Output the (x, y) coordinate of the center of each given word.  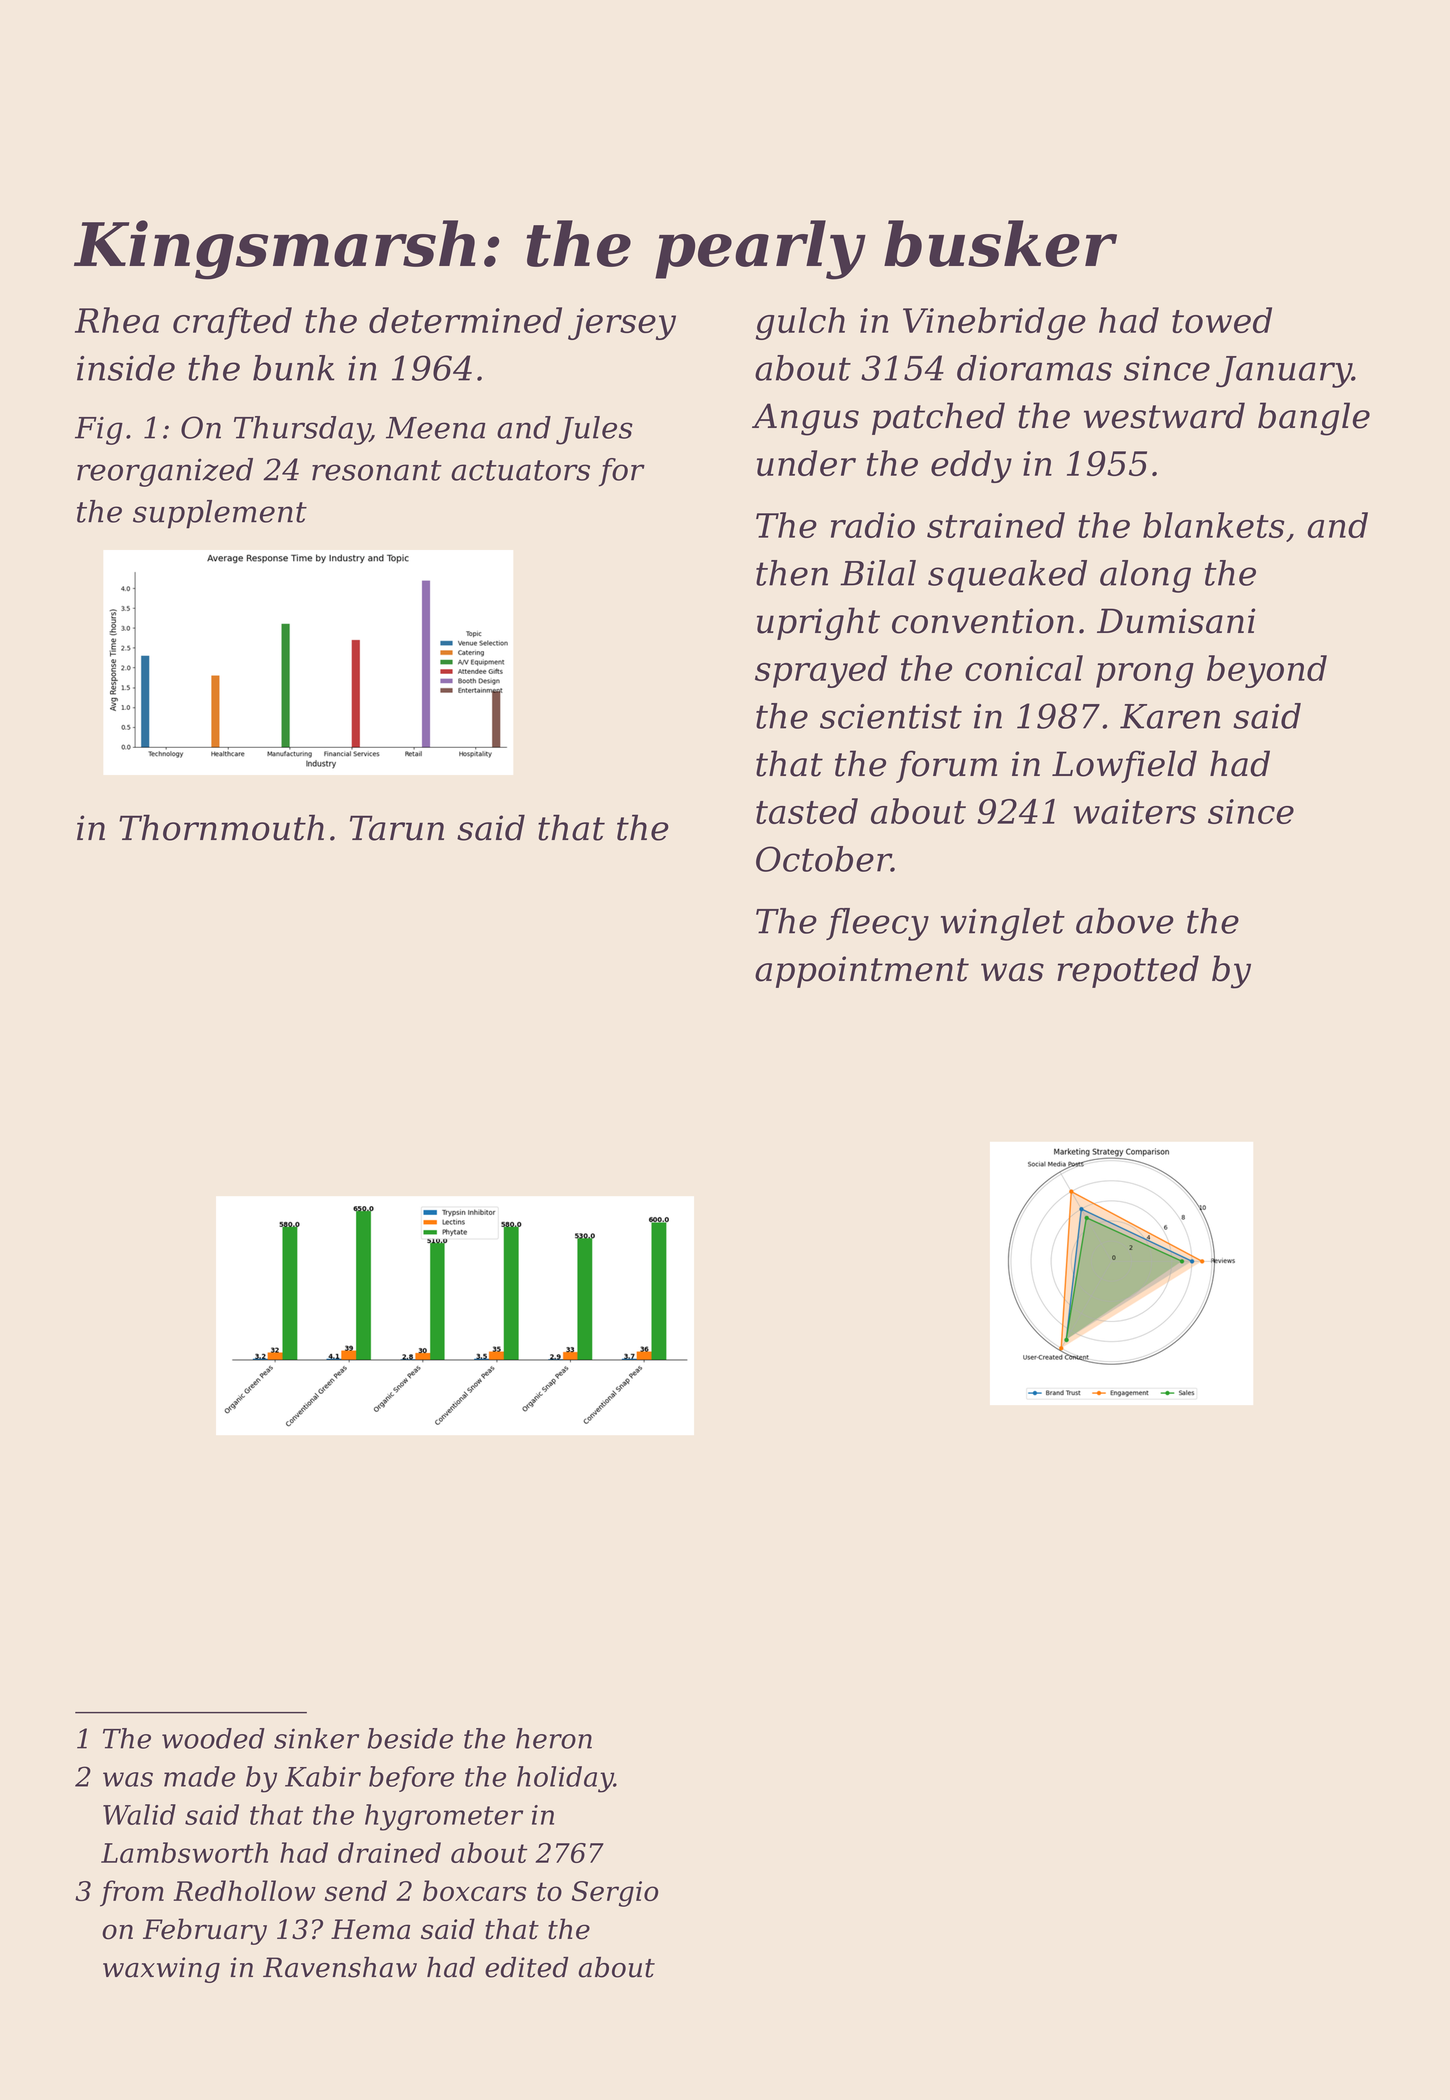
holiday (565, 1779)
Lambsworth (184, 1852)
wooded (213, 1738)
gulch (800, 323)
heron (554, 1738)
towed (1222, 320)
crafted (232, 323)
